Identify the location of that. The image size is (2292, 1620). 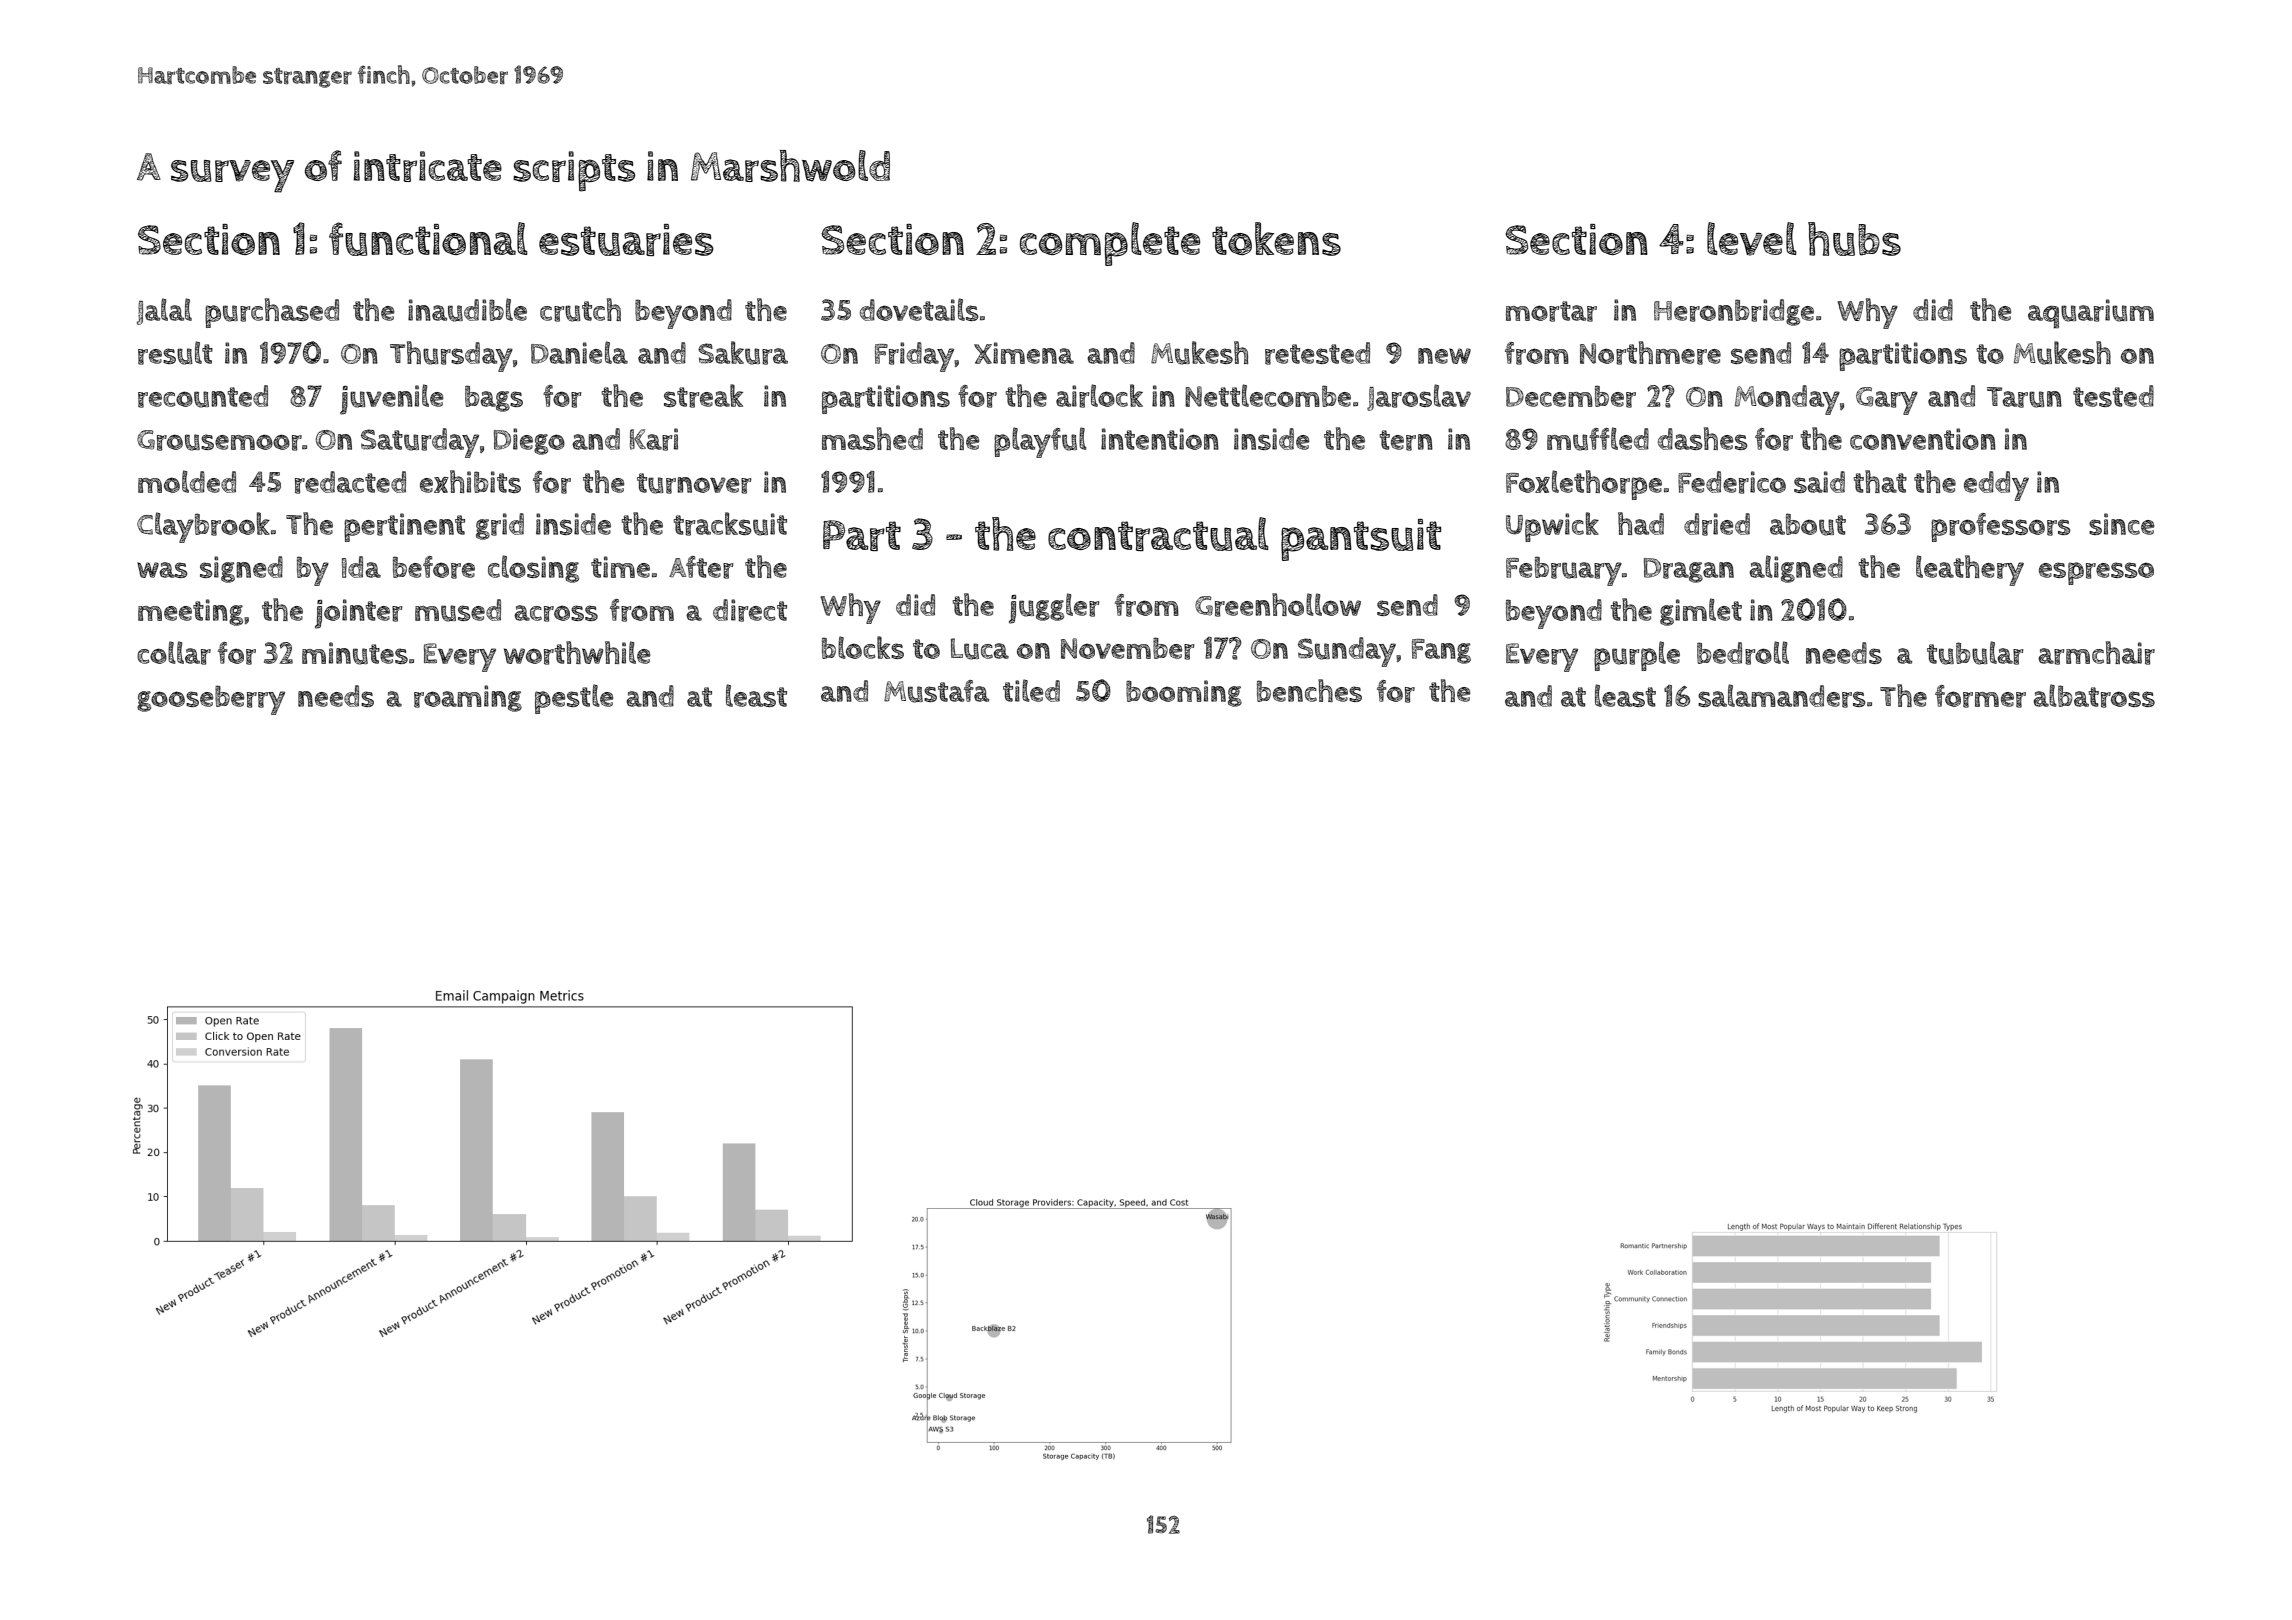
(1880, 481).
